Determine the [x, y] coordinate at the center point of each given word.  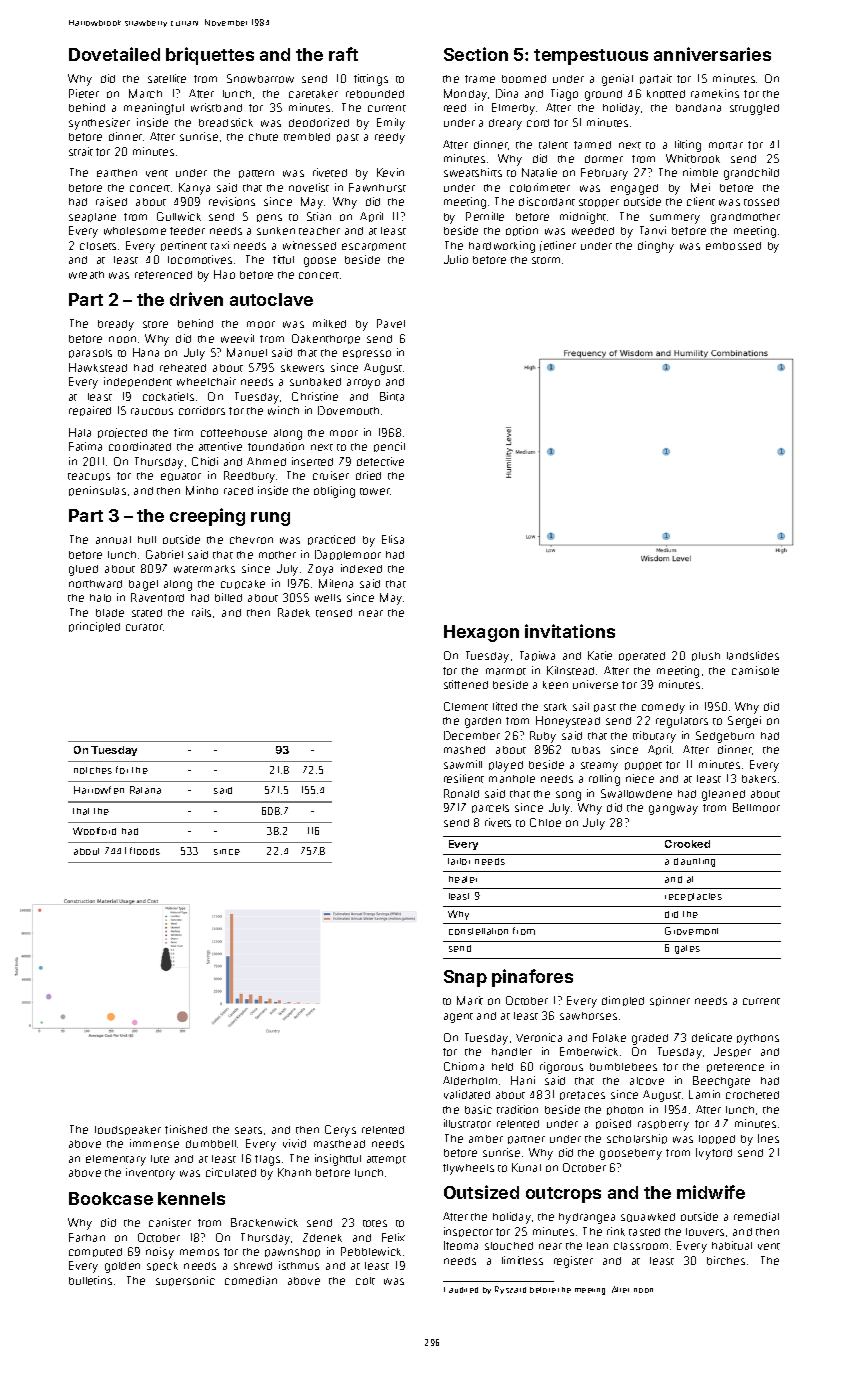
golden [122, 1267]
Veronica [539, 1037]
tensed [334, 613]
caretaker [313, 94]
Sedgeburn [725, 737]
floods [145, 851]
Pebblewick [371, 1251]
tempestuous [591, 57]
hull [147, 540]
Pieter [84, 93]
